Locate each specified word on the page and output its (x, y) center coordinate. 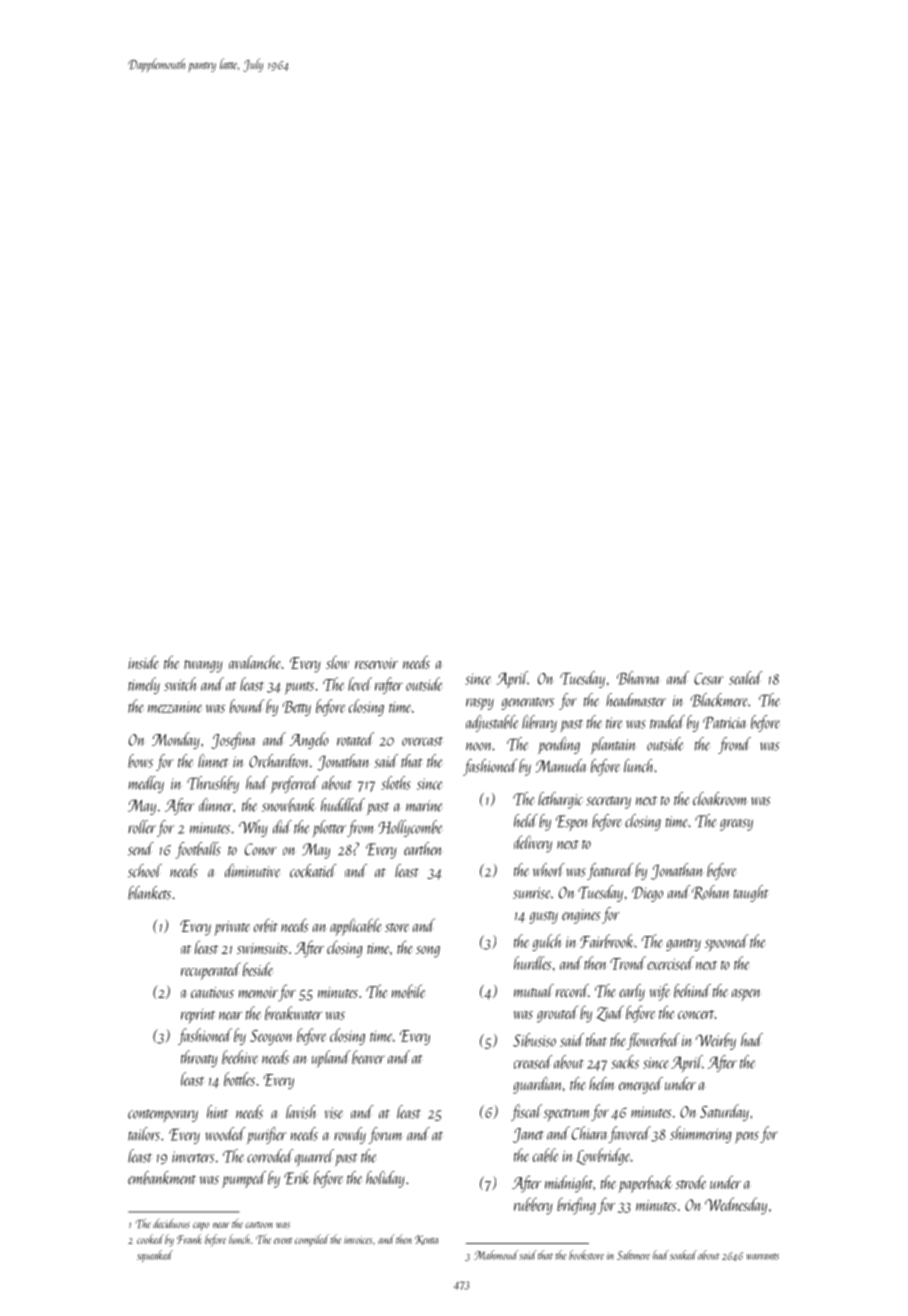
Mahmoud (496, 1255)
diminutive (253, 870)
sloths (396, 783)
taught (751, 893)
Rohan (711, 892)
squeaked (155, 1256)
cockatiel (313, 871)
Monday (176, 740)
